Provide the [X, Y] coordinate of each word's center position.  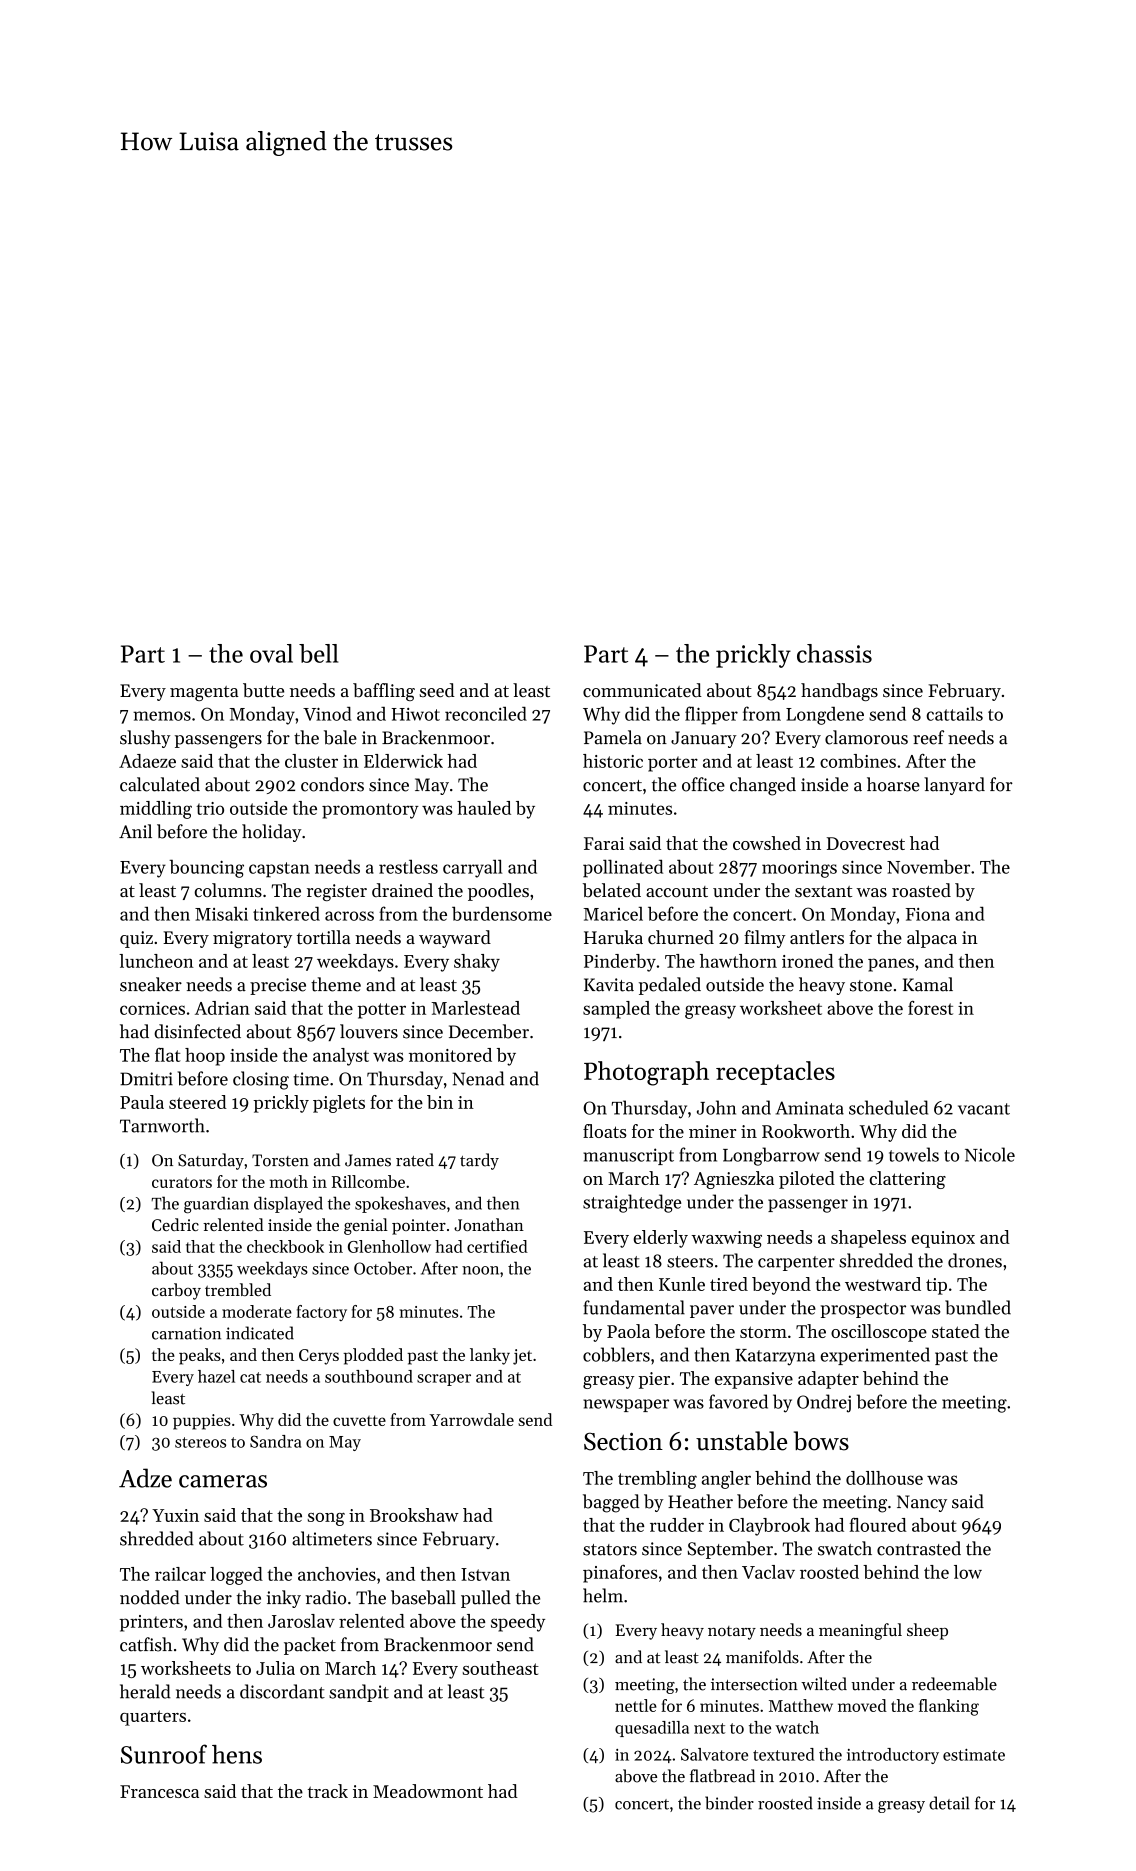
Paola [628, 1331]
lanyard [954, 786]
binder [729, 1803]
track [328, 1791]
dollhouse [884, 1478]
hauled [484, 808]
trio [210, 808]
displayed [288, 1204]
